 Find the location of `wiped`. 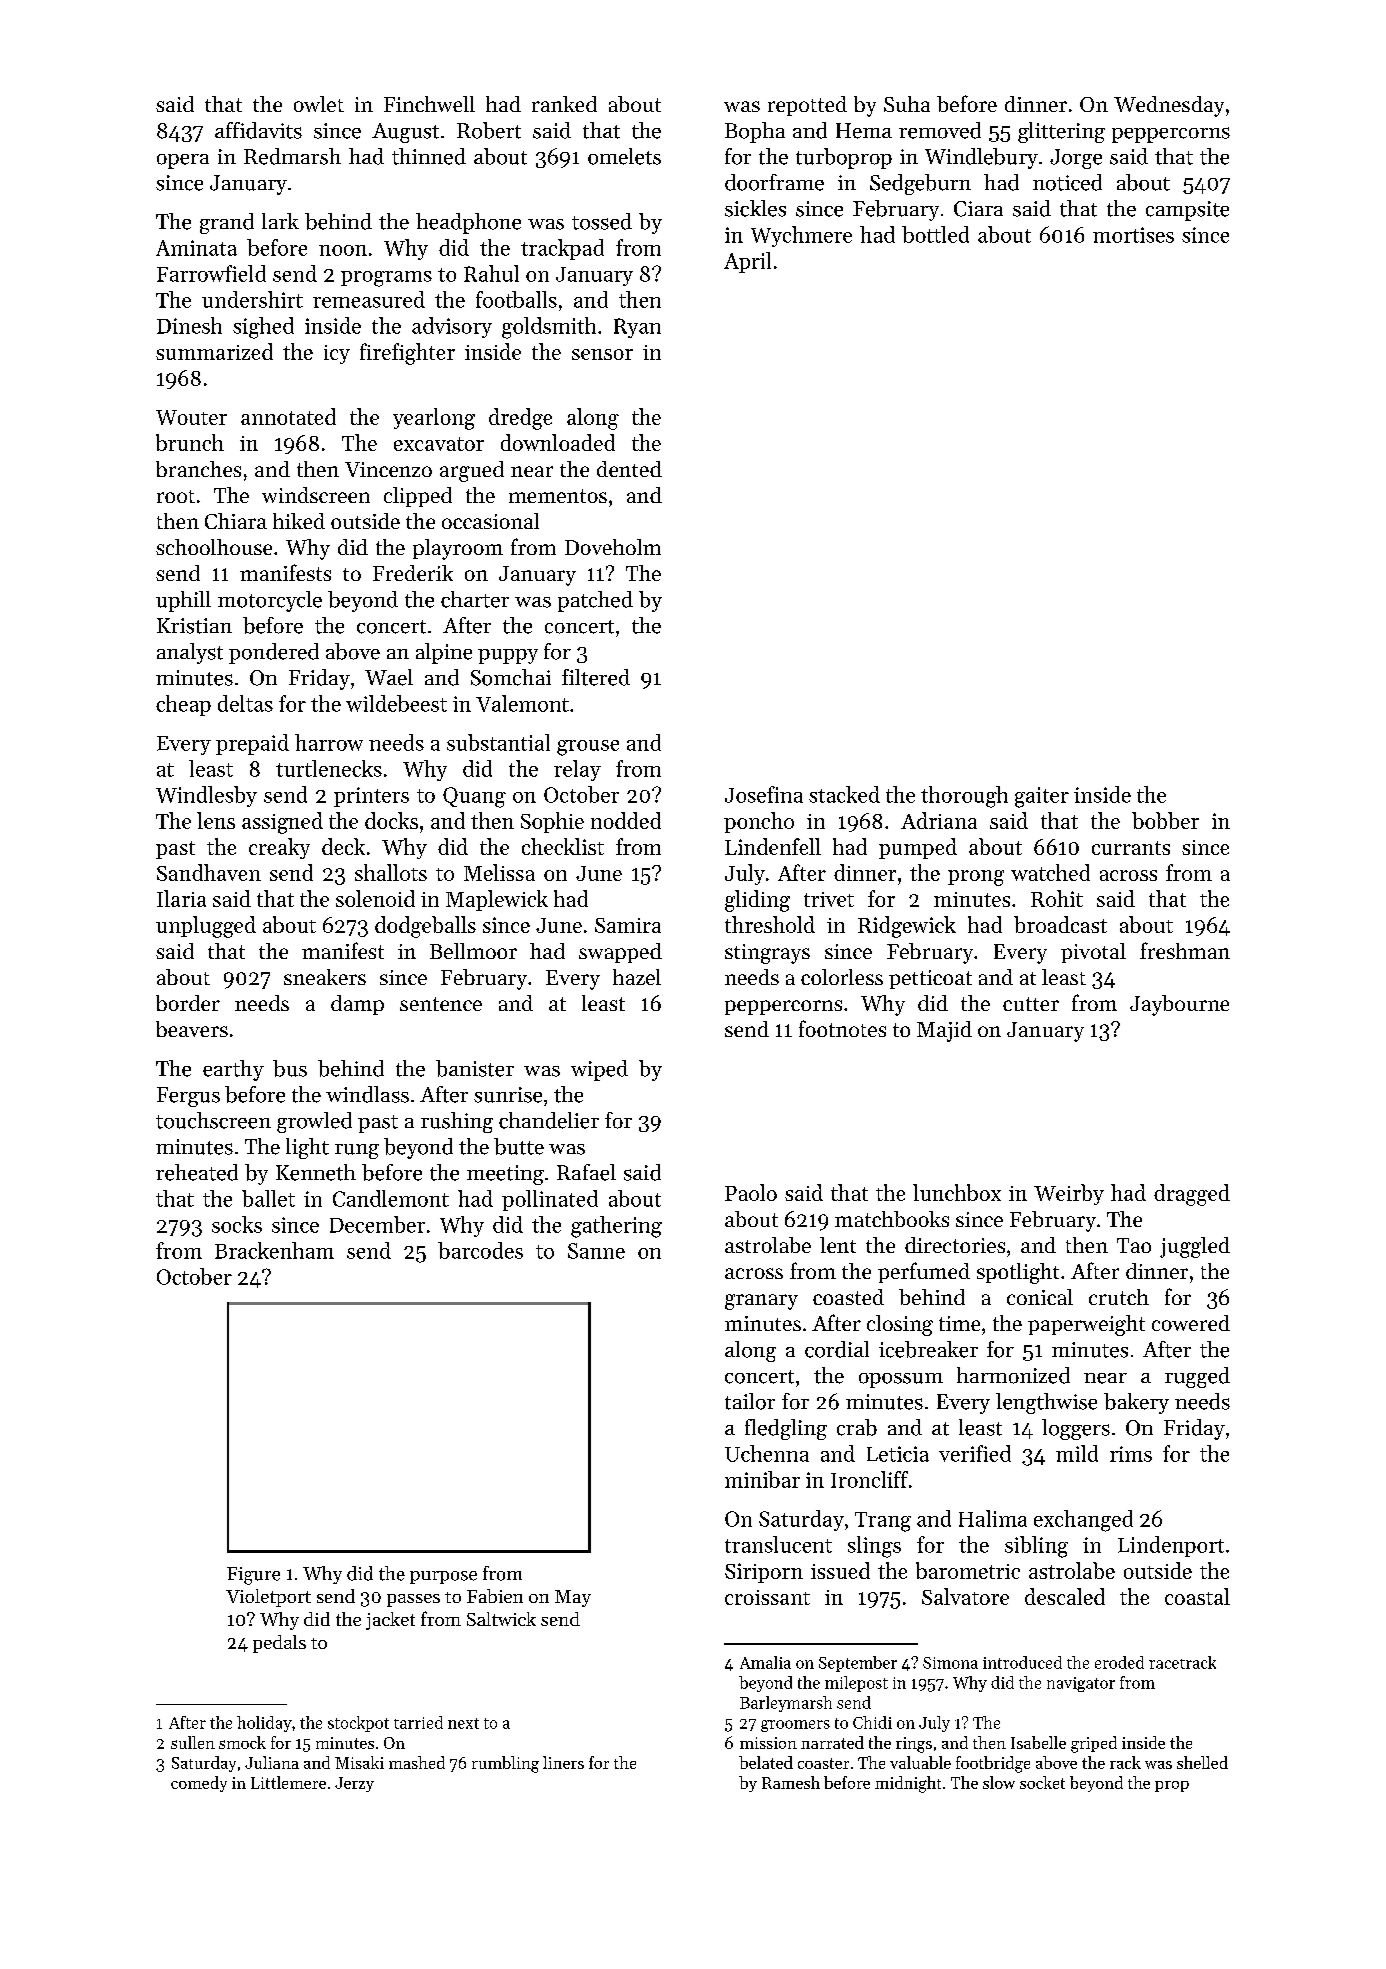

wiped is located at coordinates (599, 1070).
